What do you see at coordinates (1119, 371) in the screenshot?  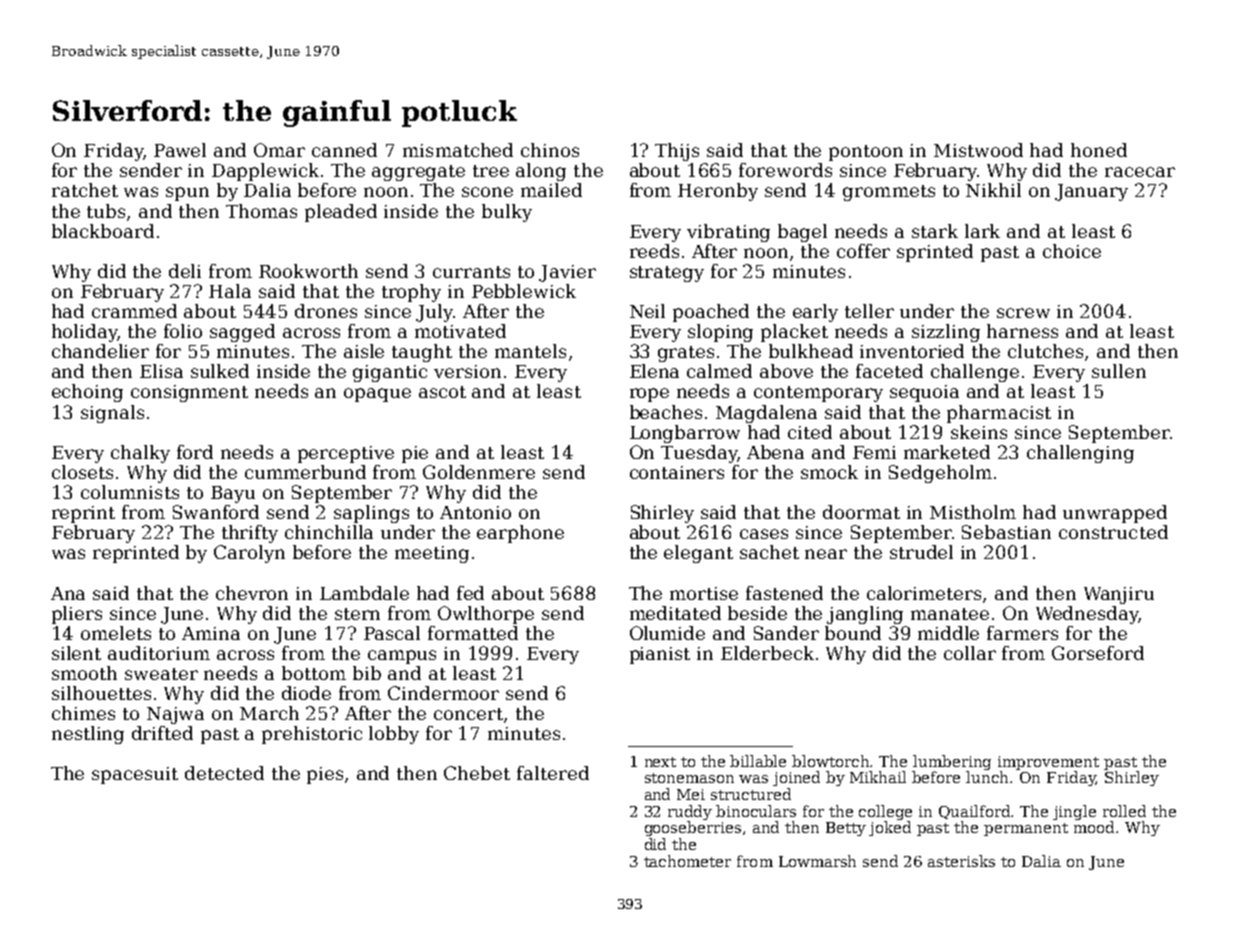 I see `sullen` at bounding box center [1119, 371].
